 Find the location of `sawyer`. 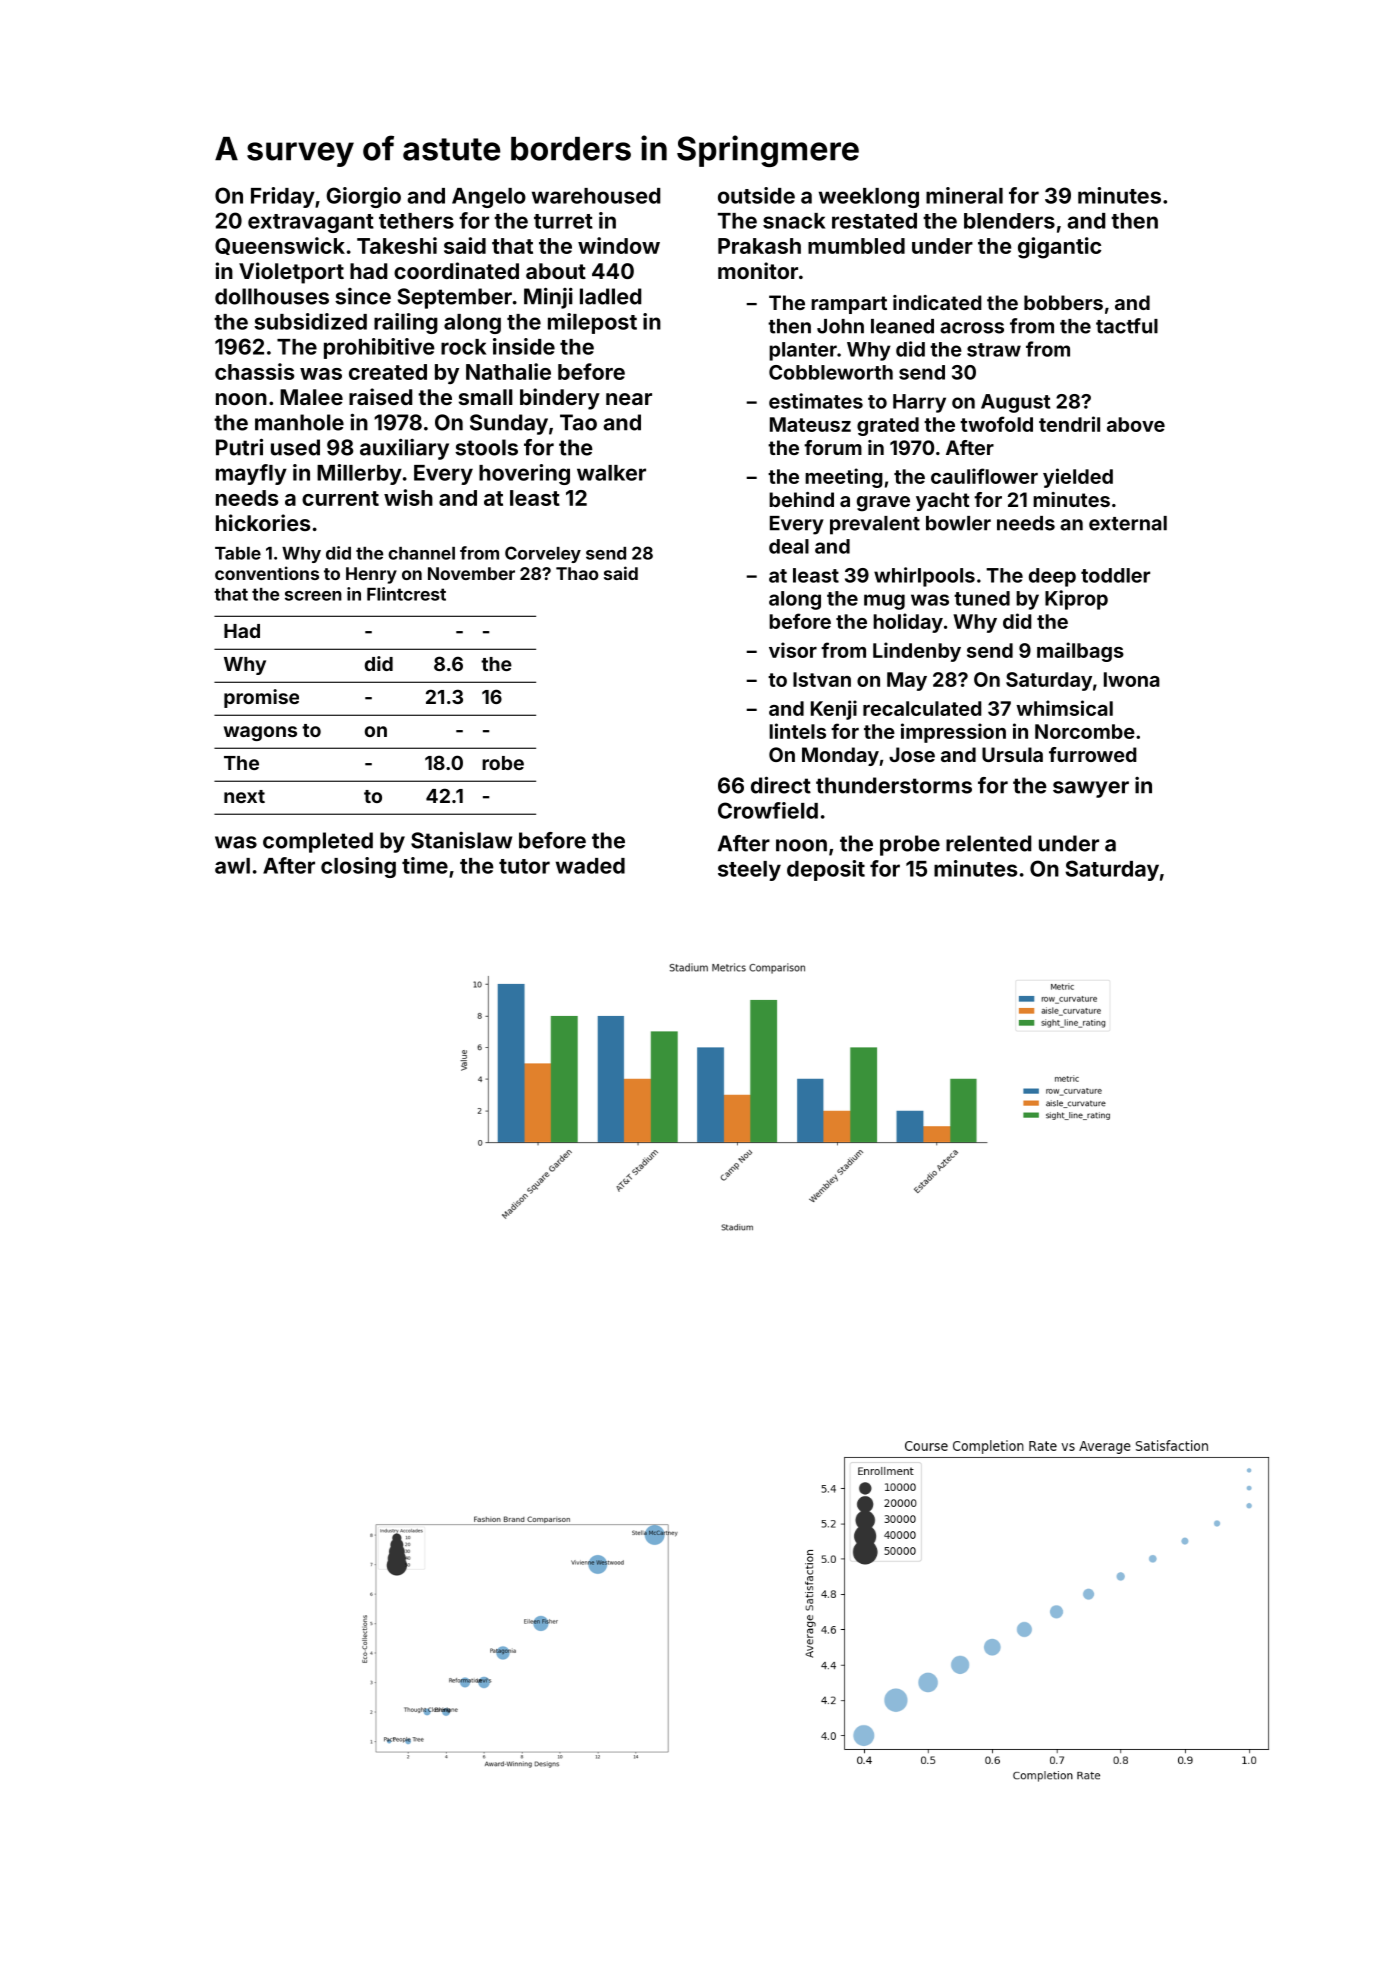

sawyer is located at coordinates (1091, 789).
